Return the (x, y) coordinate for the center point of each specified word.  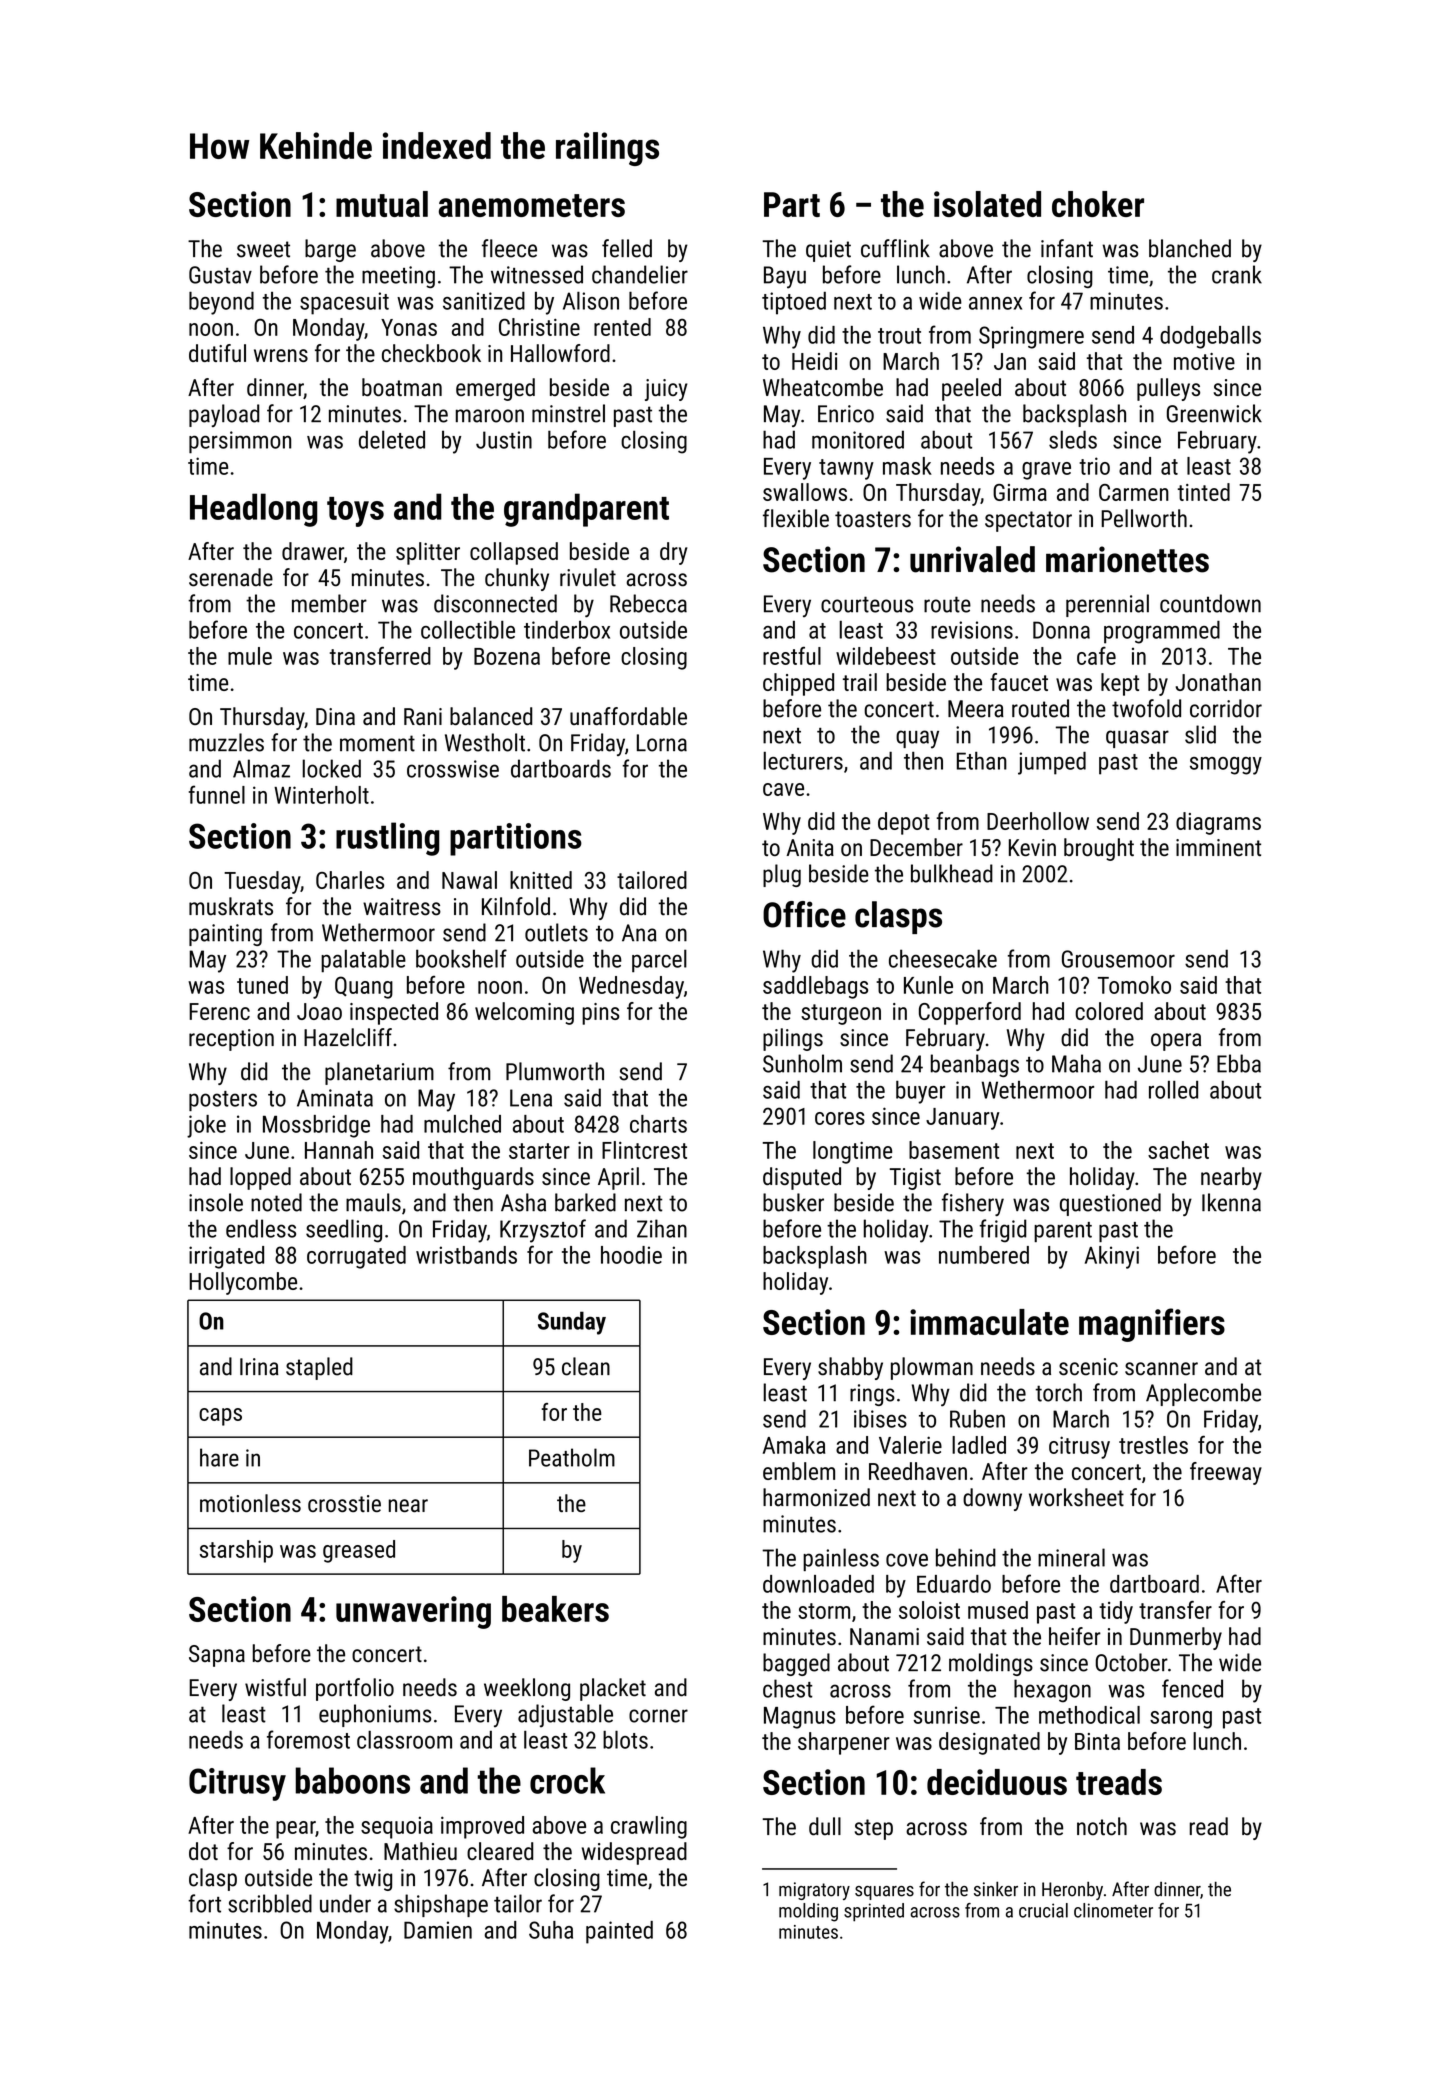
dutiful (217, 353)
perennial (1107, 605)
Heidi (814, 361)
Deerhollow (1038, 821)
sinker (996, 1889)
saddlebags (815, 987)
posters (223, 1101)
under (345, 1903)
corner (658, 1716)
